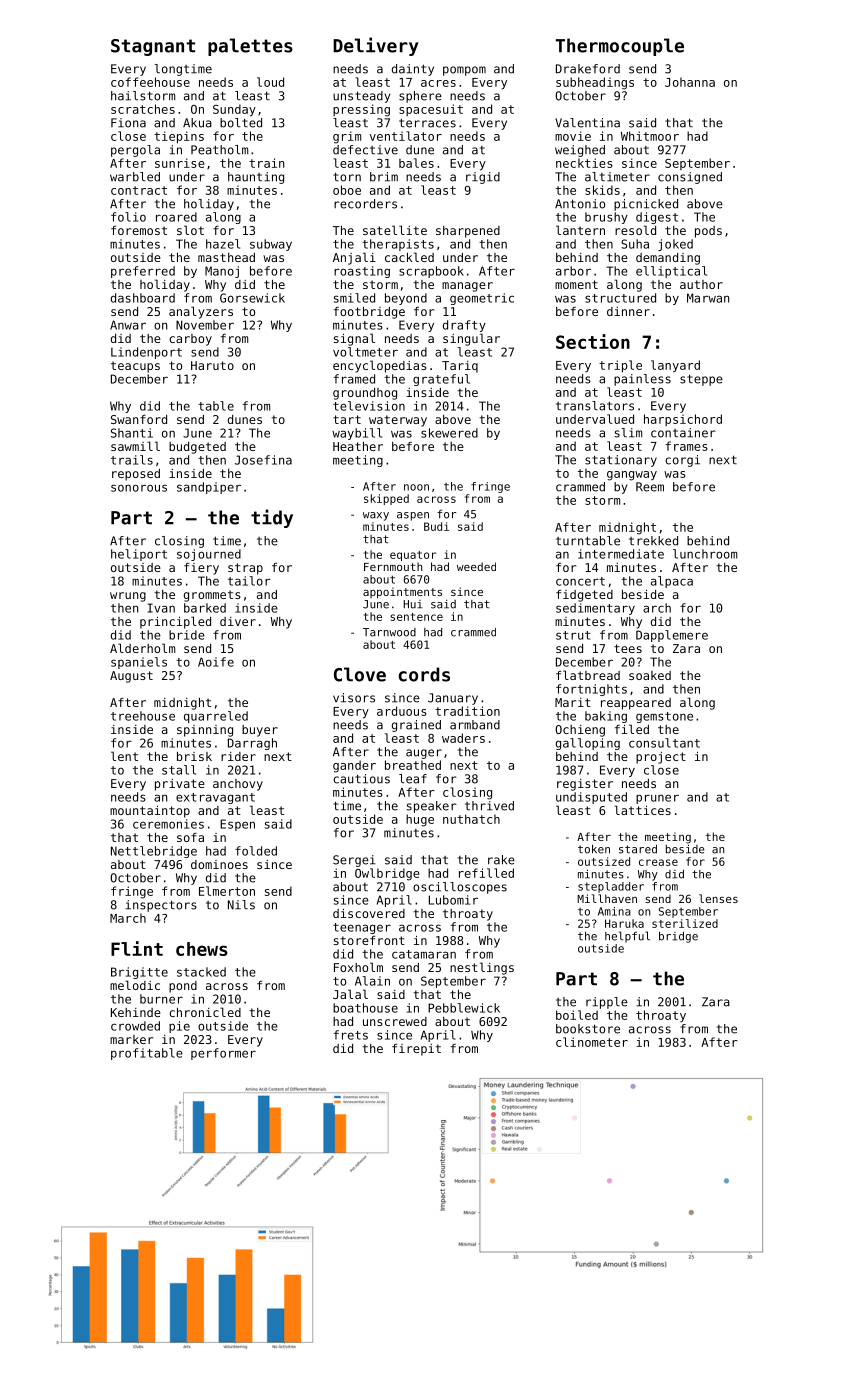 This screenshot has height=1400, width=849. Describe the element at coordinates (354, 298) in the screenshot. I see `smiled` at that location.
